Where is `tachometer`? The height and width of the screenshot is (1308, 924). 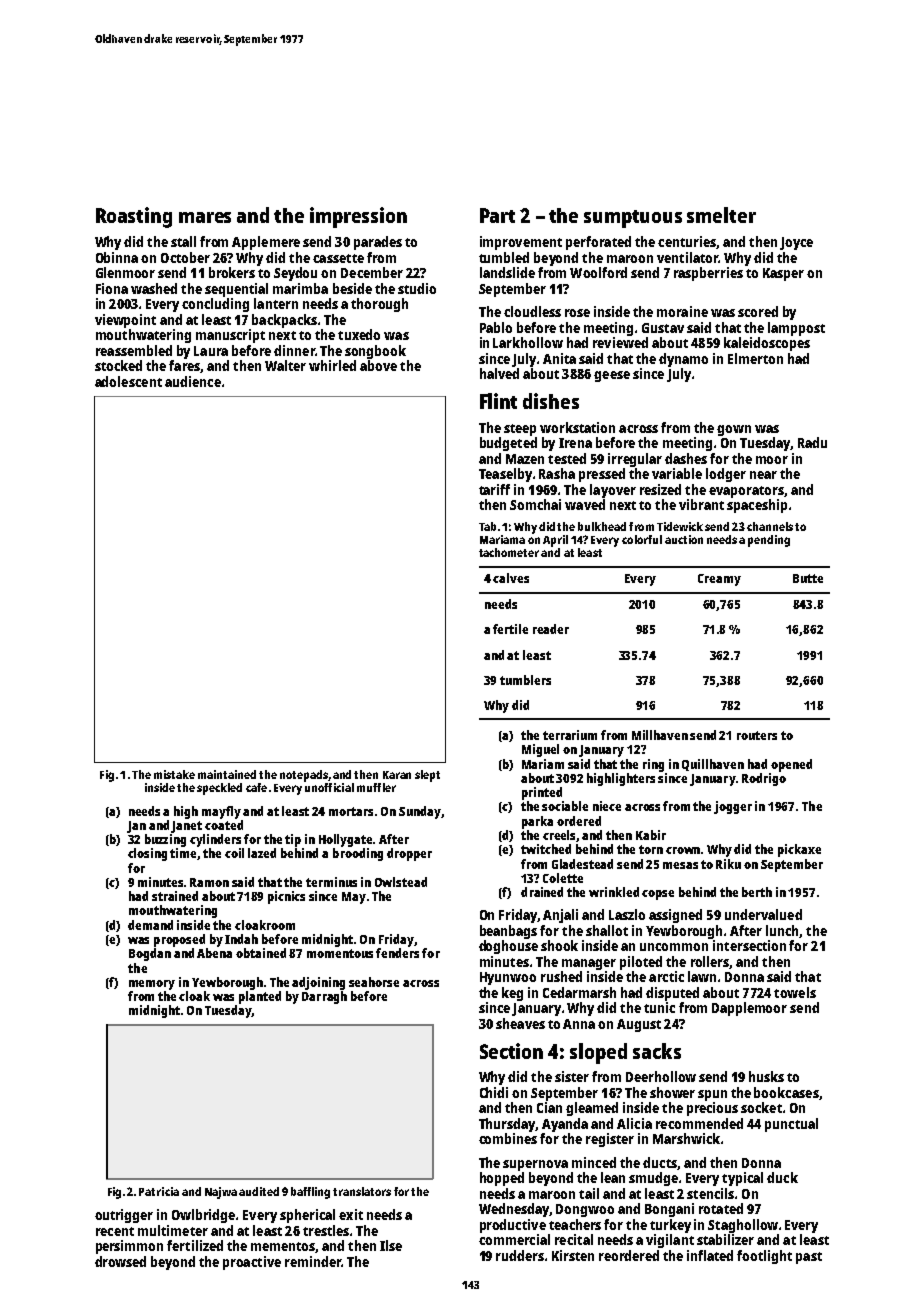
tachometer is located at coordinates (509, 552).
